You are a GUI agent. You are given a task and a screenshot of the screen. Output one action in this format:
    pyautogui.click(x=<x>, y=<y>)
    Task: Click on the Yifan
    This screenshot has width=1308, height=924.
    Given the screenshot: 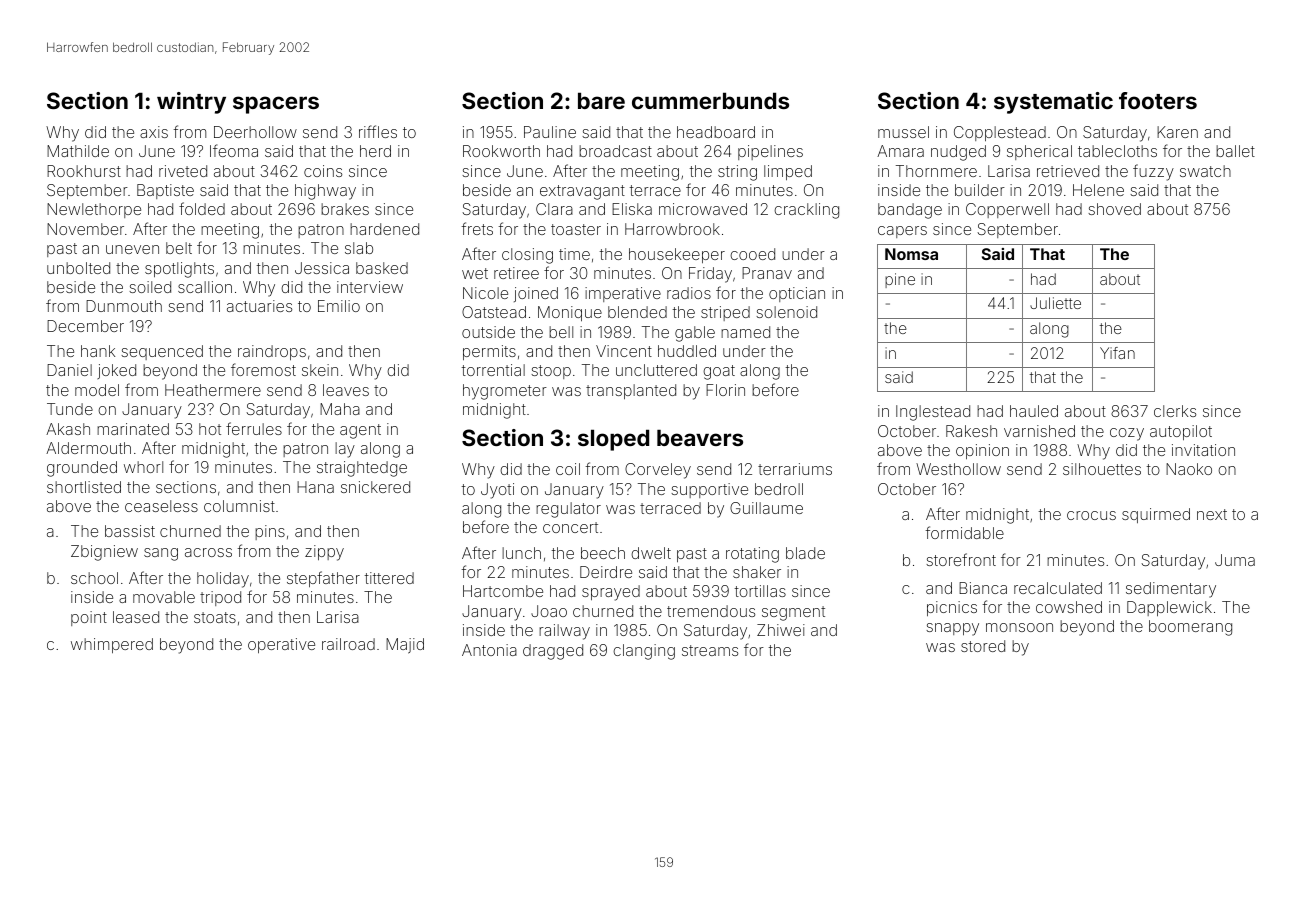 What is the action you would take?
    pyautogui.click(x=1117, y=353)
